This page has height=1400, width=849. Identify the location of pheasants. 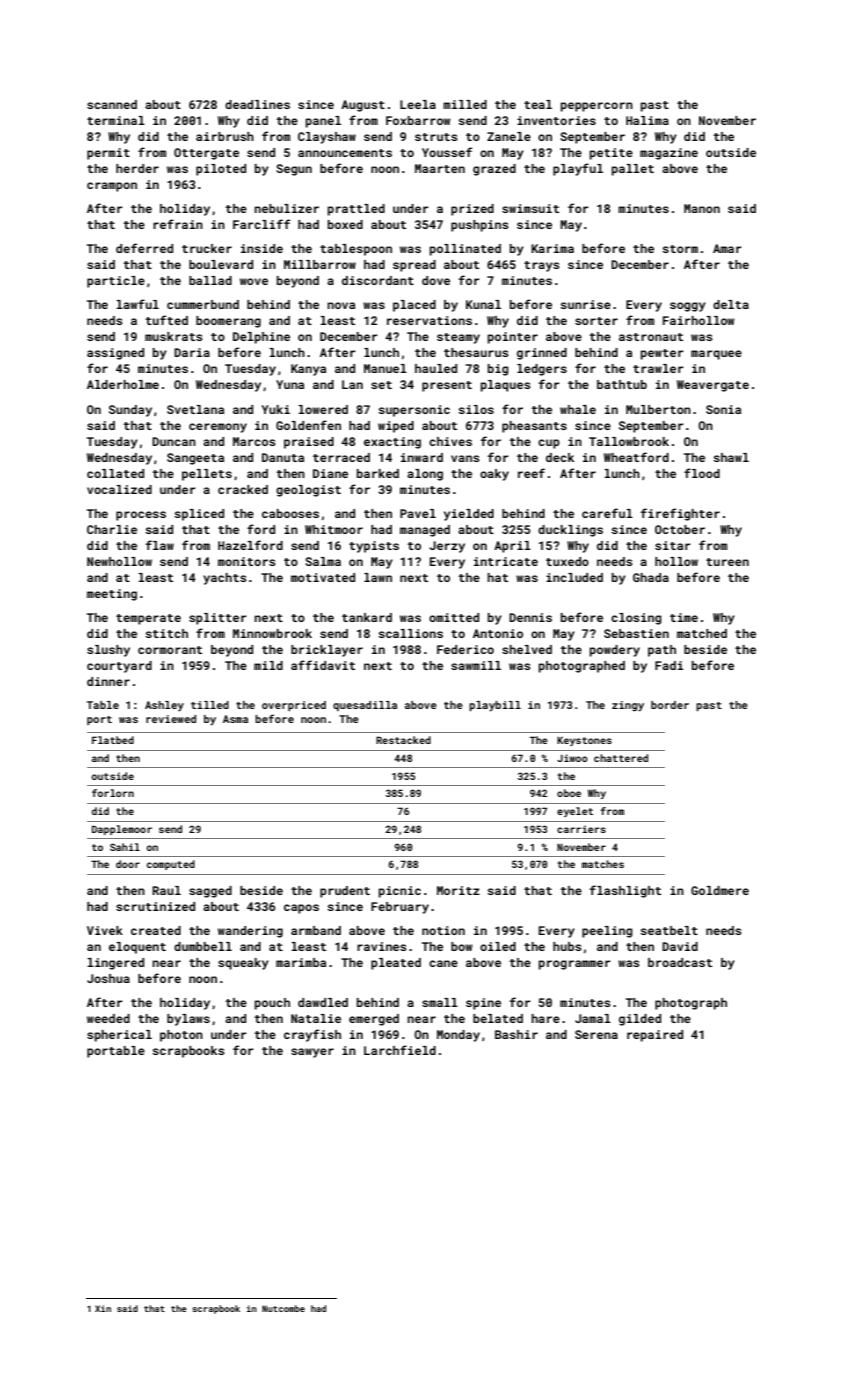
(534, 427).
